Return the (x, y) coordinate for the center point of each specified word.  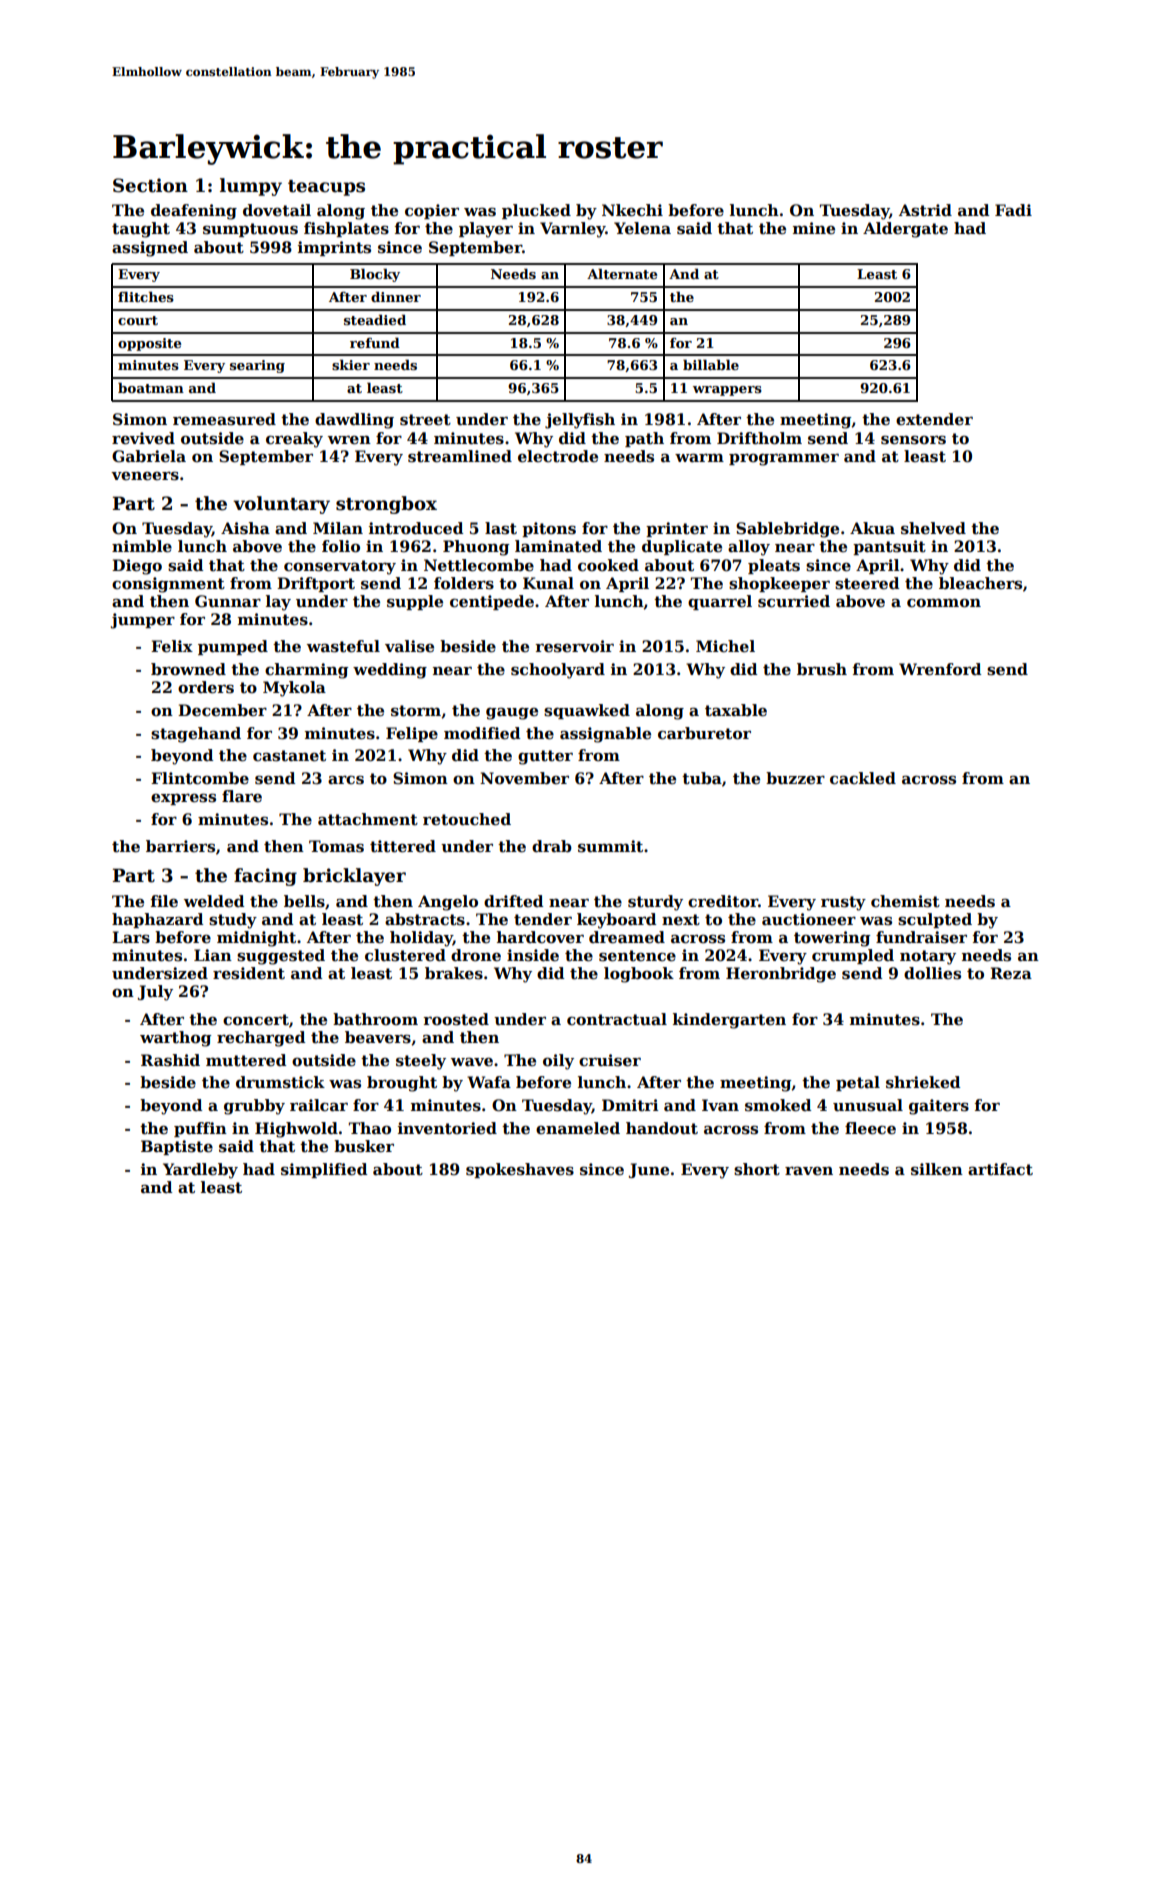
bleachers (980, 583)
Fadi (1013, 210)
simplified (324, 1170)
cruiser (610, 1060)
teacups (326, 188)
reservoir (574, 646)
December (222, 710)
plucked (536, 211)
